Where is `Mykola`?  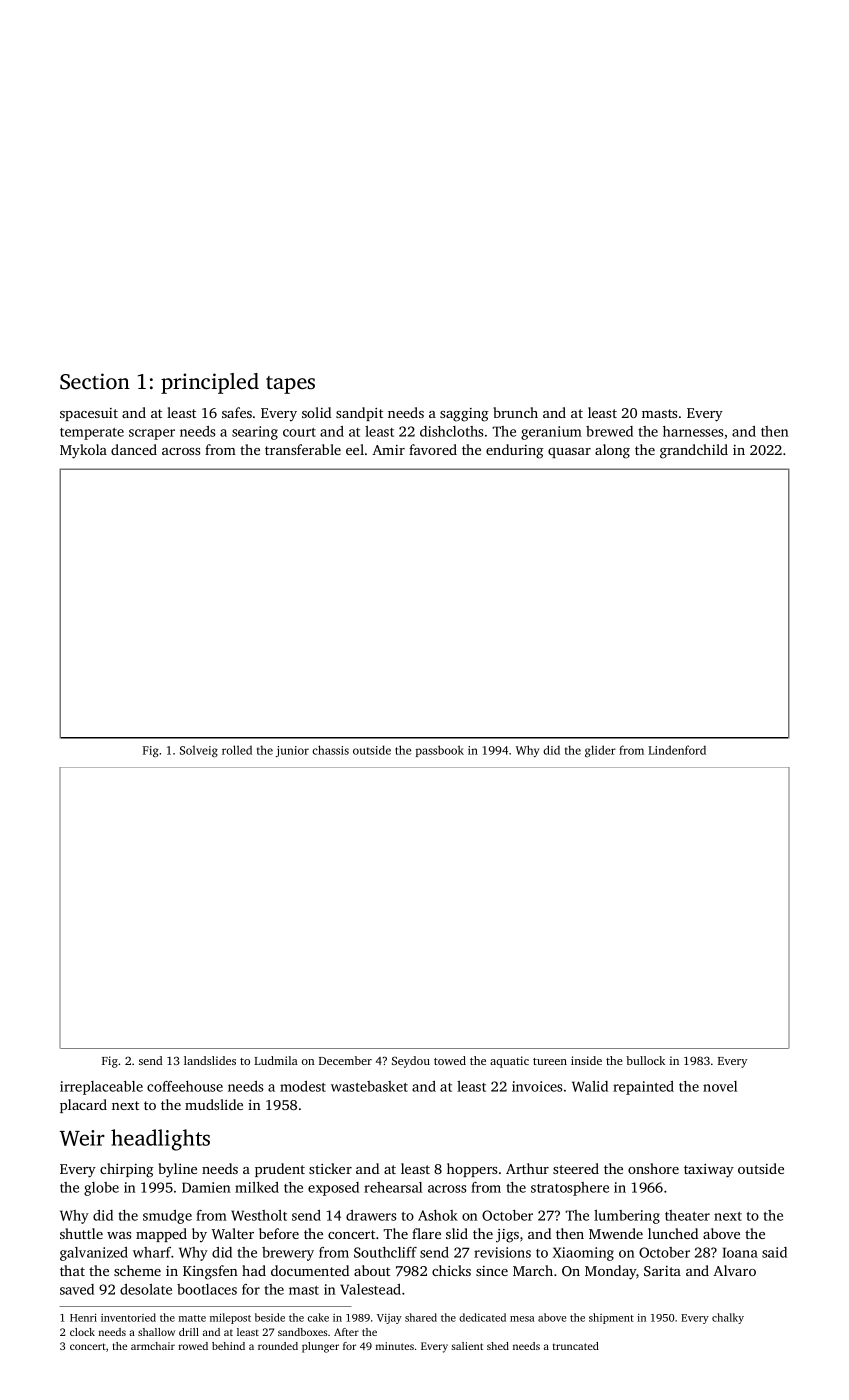 Mykola is located at coordinates (83, 451).
